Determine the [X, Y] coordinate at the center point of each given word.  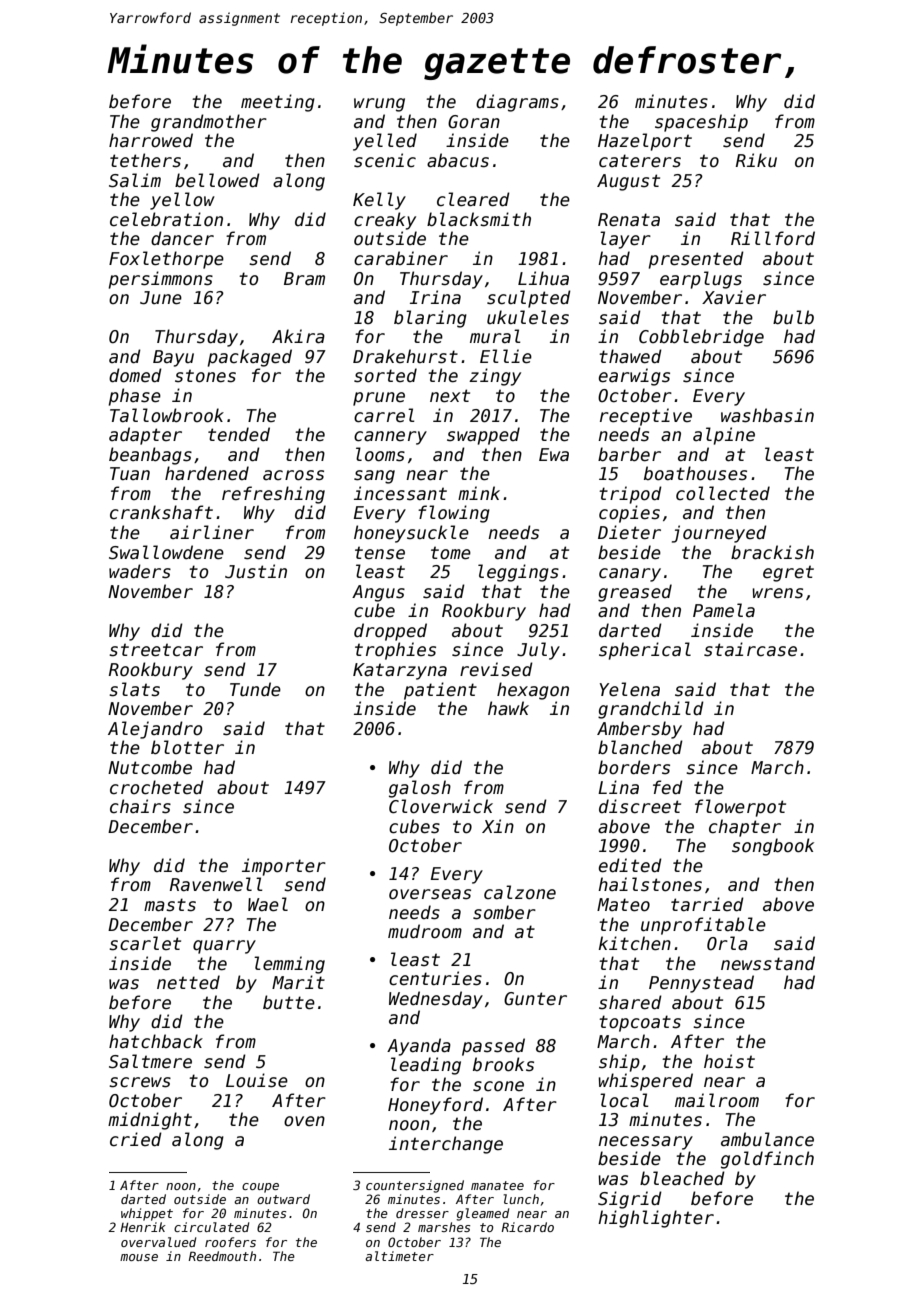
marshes [444, 1227]
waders [140, 571]
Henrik [143, 1227]
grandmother [209, 123]
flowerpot [740, 808]
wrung [379, 105]
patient [440, 691]
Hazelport [645, 142]
